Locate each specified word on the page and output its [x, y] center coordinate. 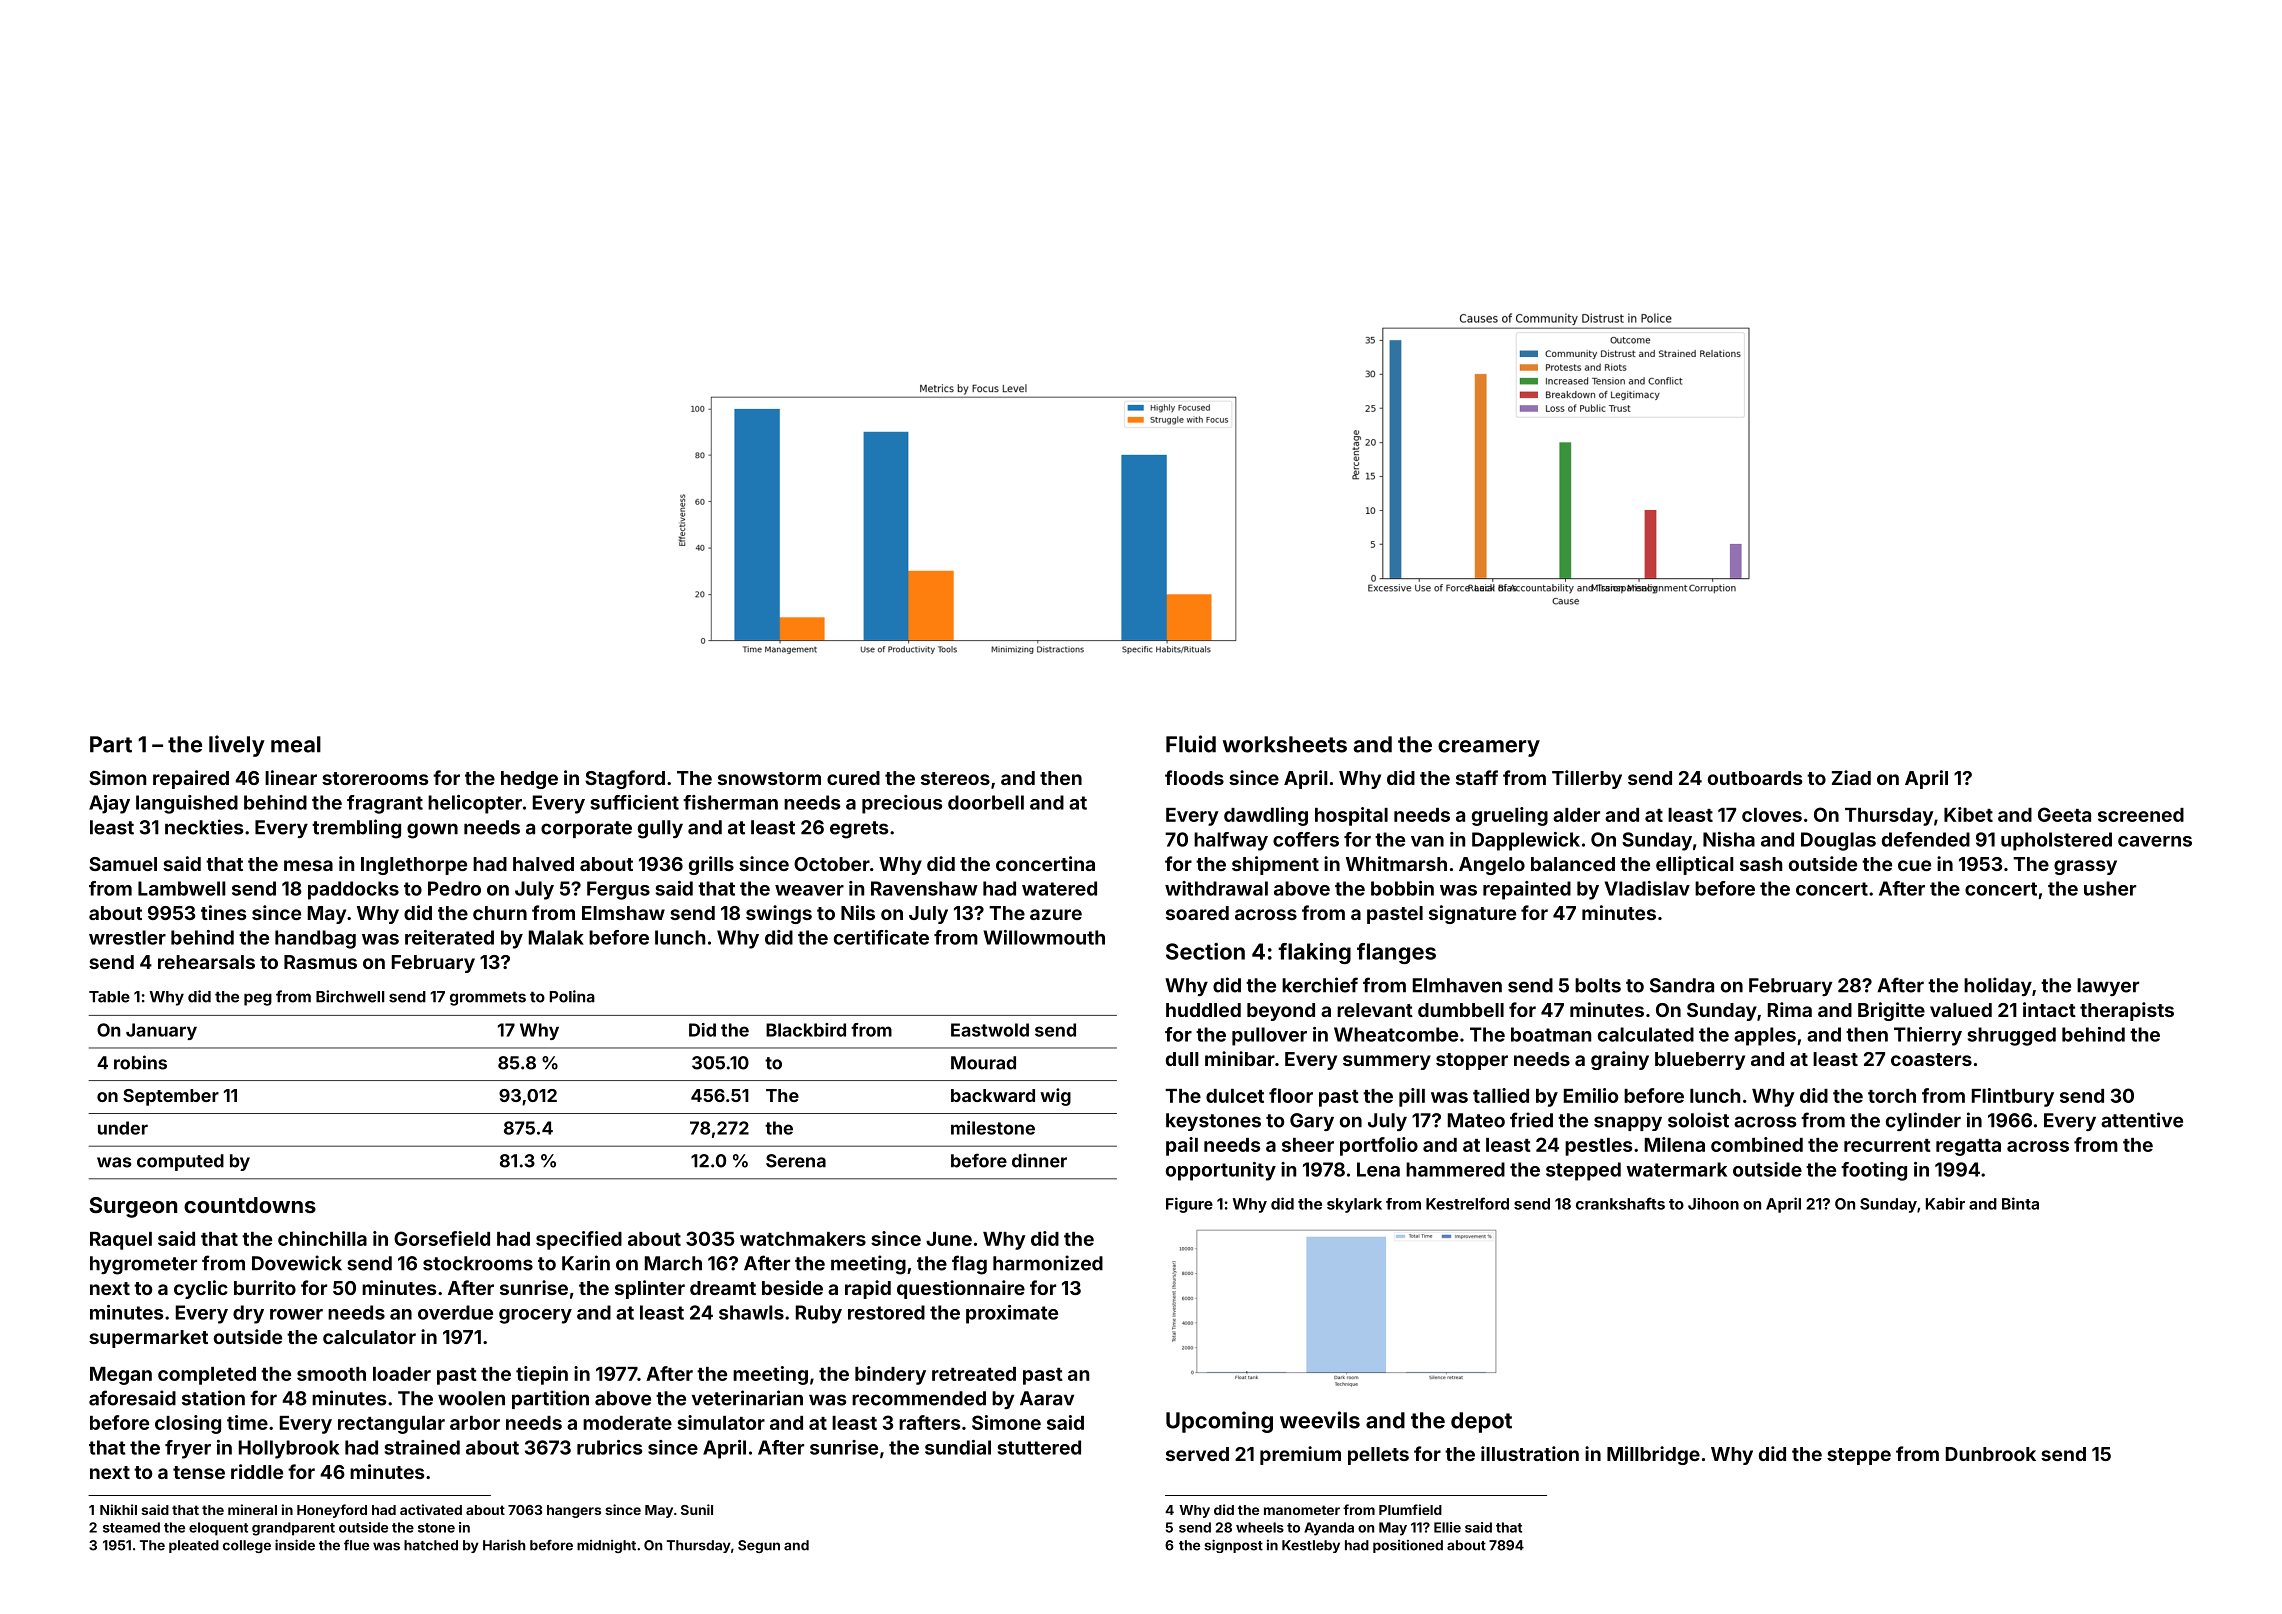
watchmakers [803, 1239]
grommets [488, 998]
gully [660, 829]
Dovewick [297, 1263]
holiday [1998, 986]
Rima [1790, 1009]
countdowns [250, 1205]
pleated [194, 1546]
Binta [2020, 1203]
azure [1056, 914]
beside [792, 1287]
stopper [1472, 1061]
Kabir [1945, 1203]
